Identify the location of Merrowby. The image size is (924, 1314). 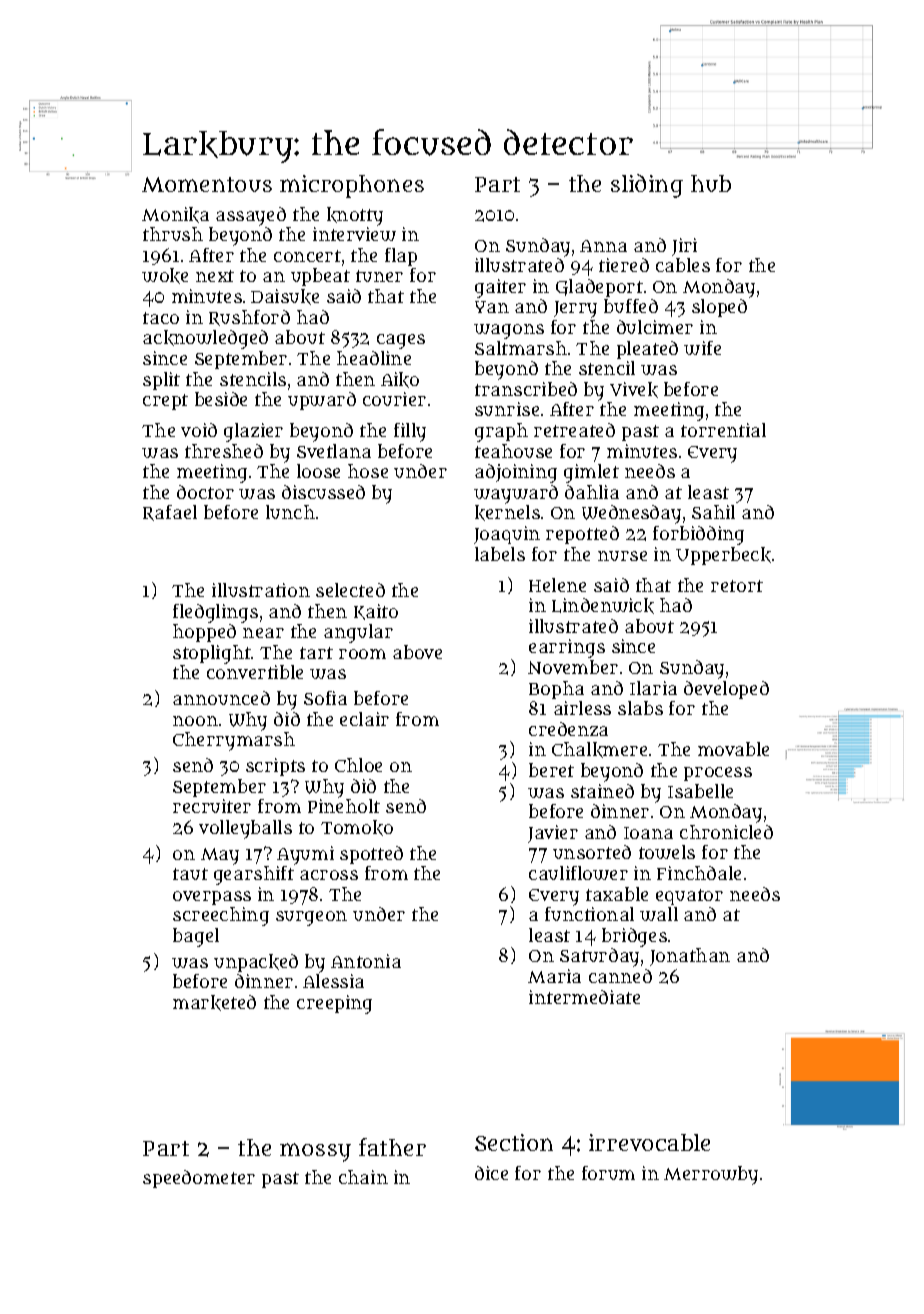
(711, 1175).
